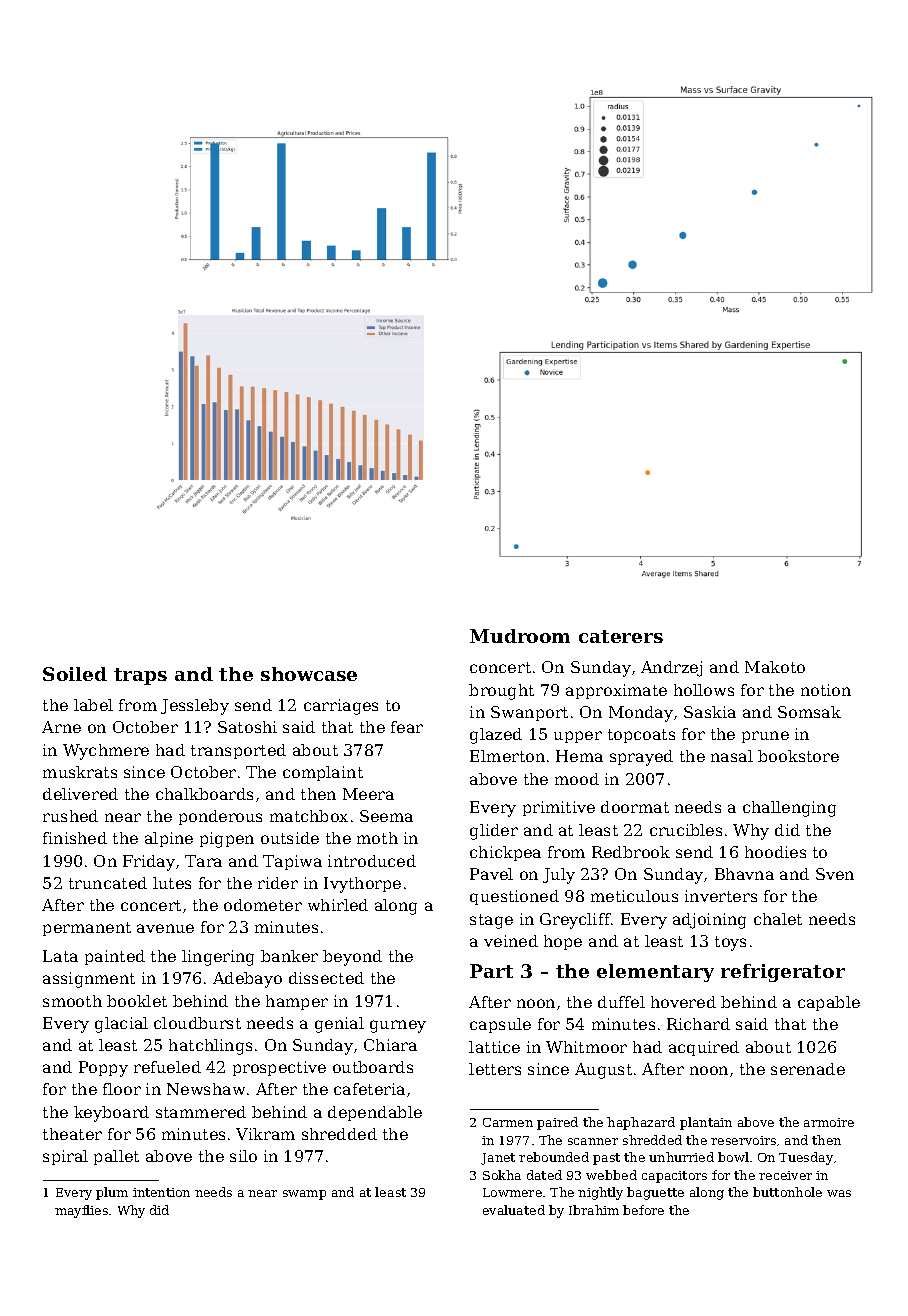 The height and width of the document is (1316, 908). I want to click on bookstore, so click(798, 756).
